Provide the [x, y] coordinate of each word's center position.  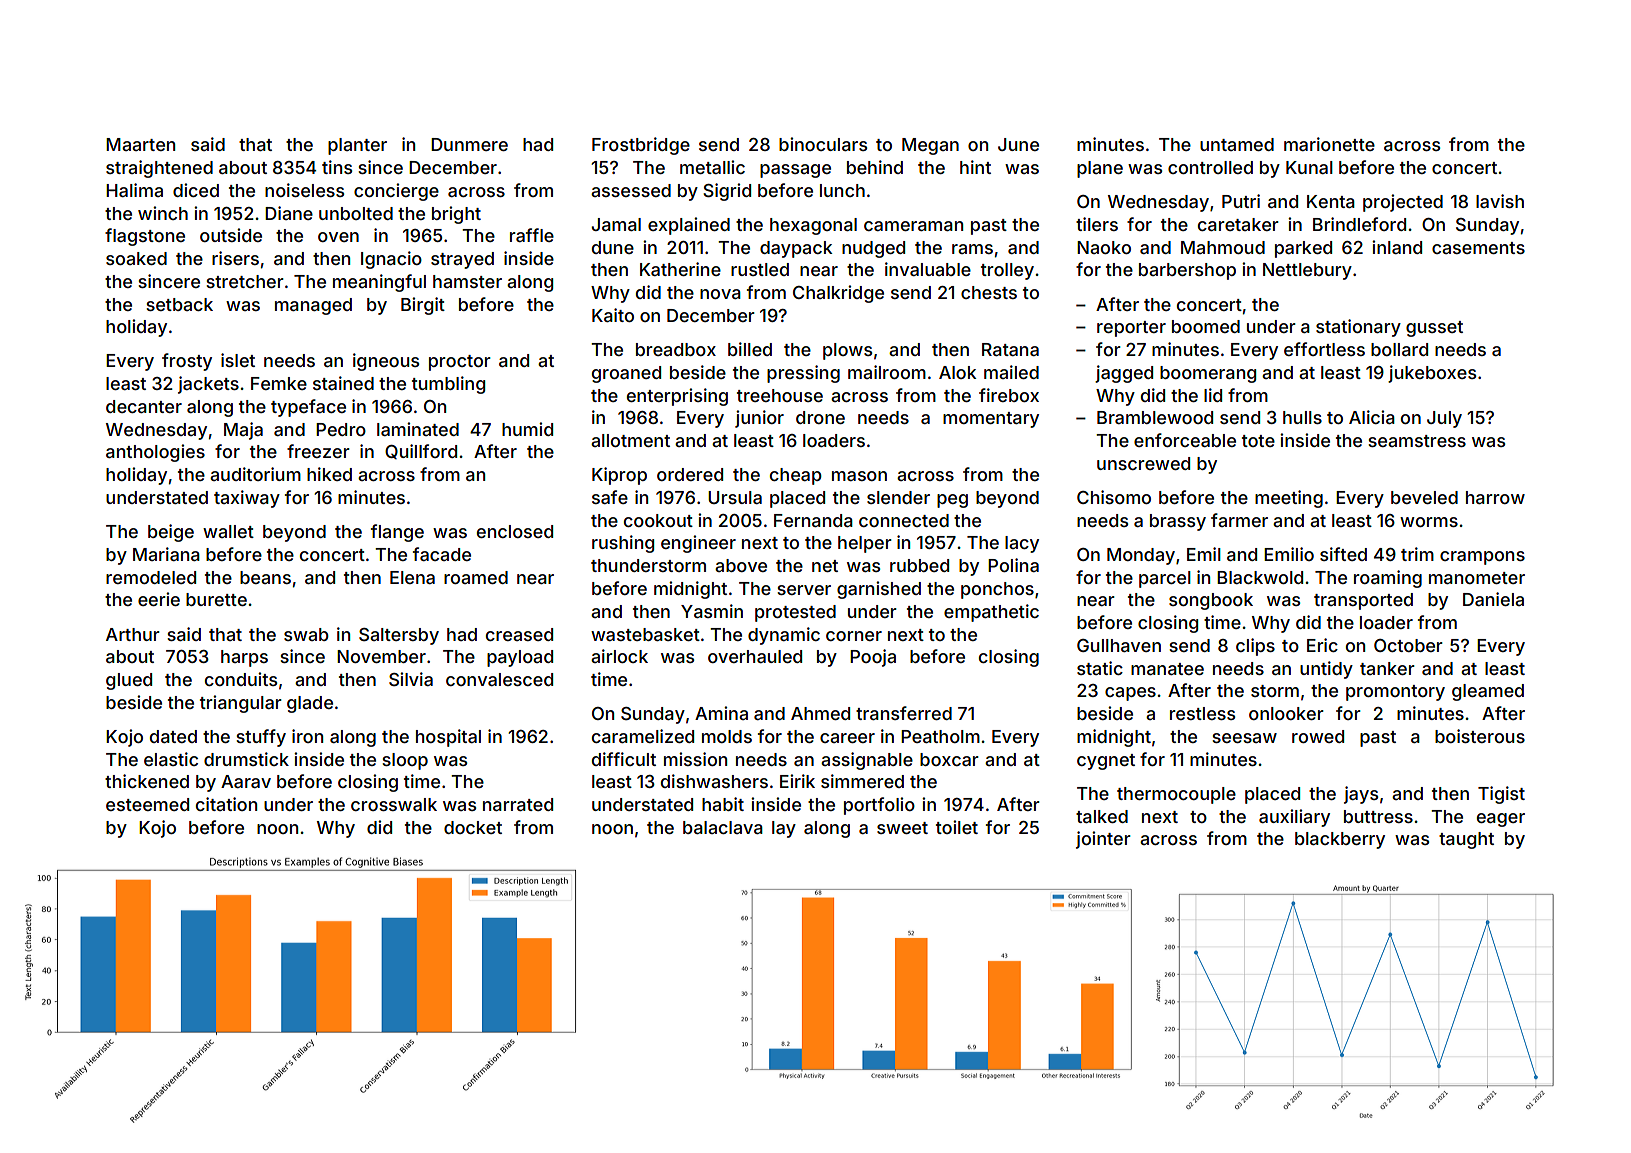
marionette [1329, 144]
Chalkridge [838, 294]
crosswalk [394, 804]
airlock [619, 656]
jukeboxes [1432, 374]
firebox [1009, 395]
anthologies [155, 453]
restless [1202, 713]
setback [179, 304]
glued [129, 681]
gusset [1434, 329]
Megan [930, 146]
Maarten [140, 144]
